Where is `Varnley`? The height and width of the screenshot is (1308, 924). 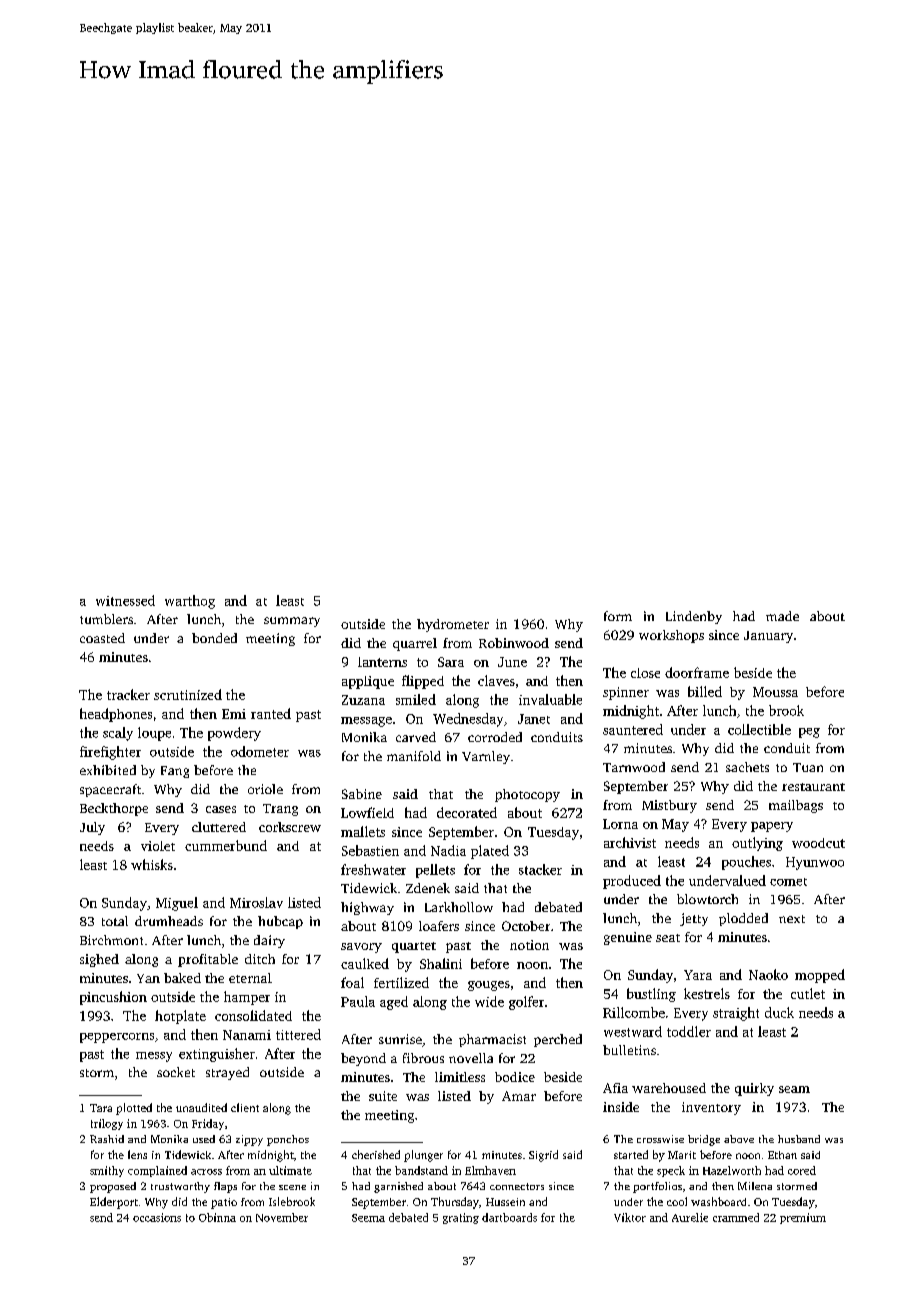 Varnley is located at coordinates (486, 757).
